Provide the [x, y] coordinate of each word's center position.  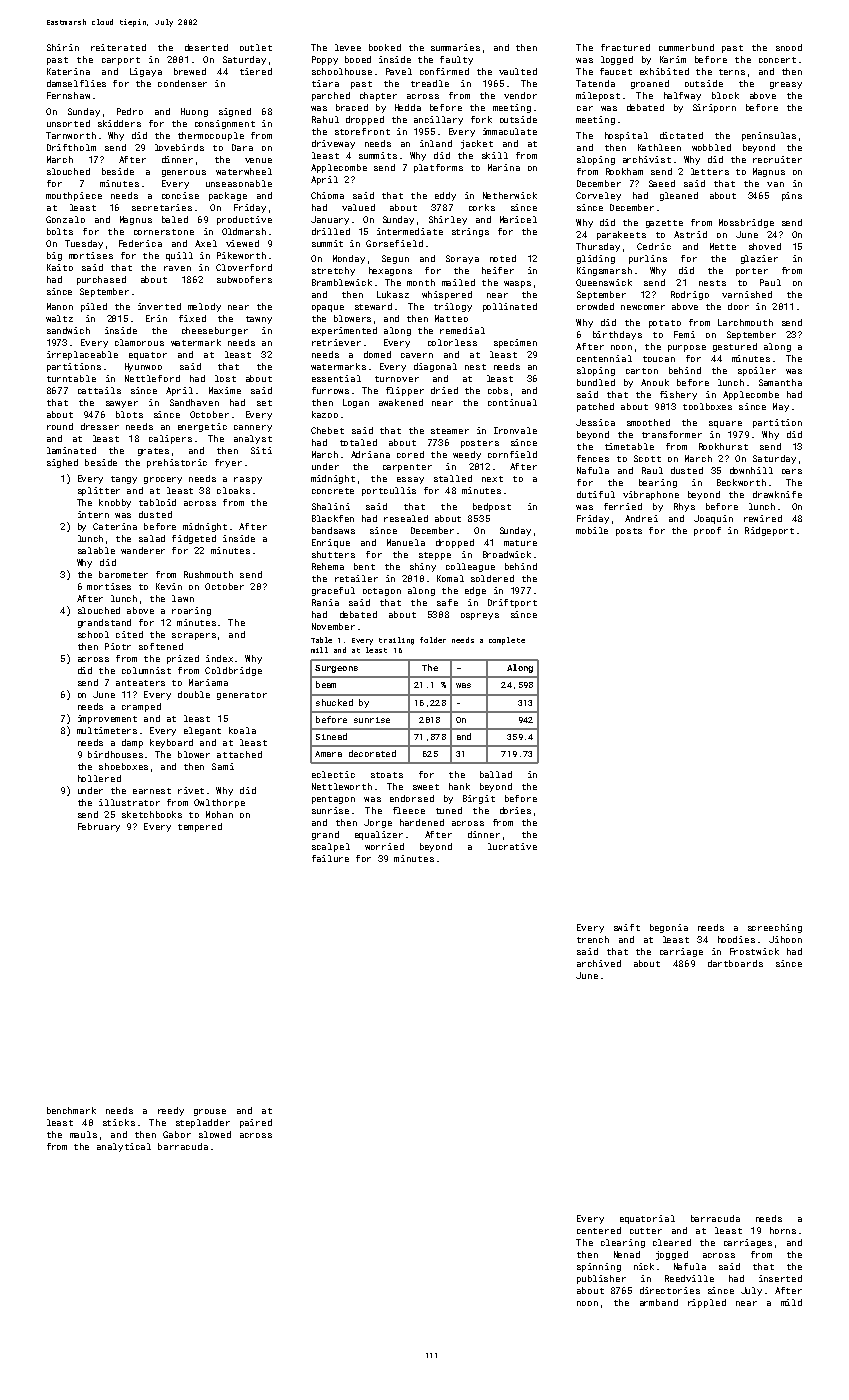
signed [235, 112]
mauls [83, 1134]
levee [348, 47]
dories [515, 810]
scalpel [331, 847]
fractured [625, 47]
